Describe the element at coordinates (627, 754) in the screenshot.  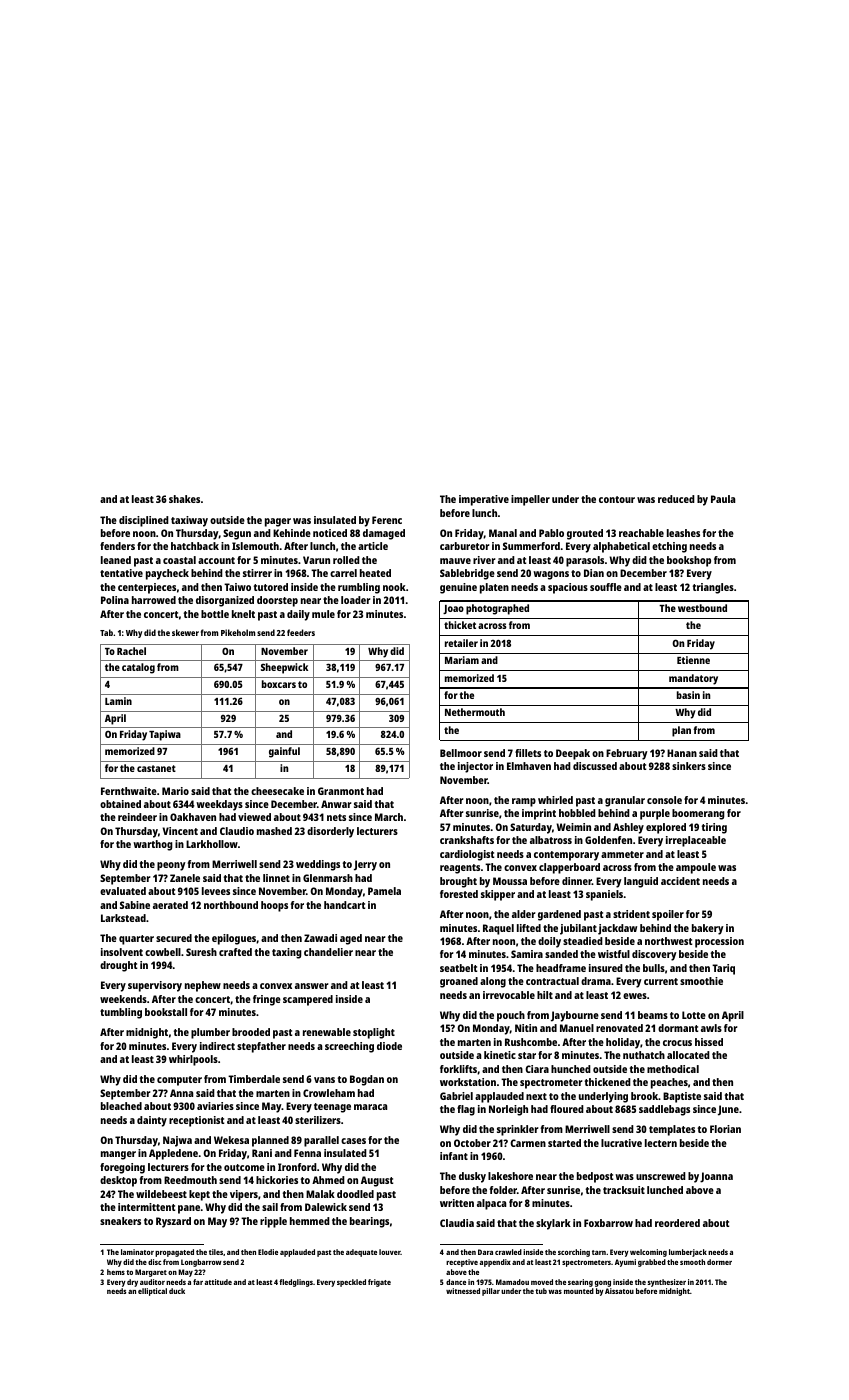
I see `February` at that location.
